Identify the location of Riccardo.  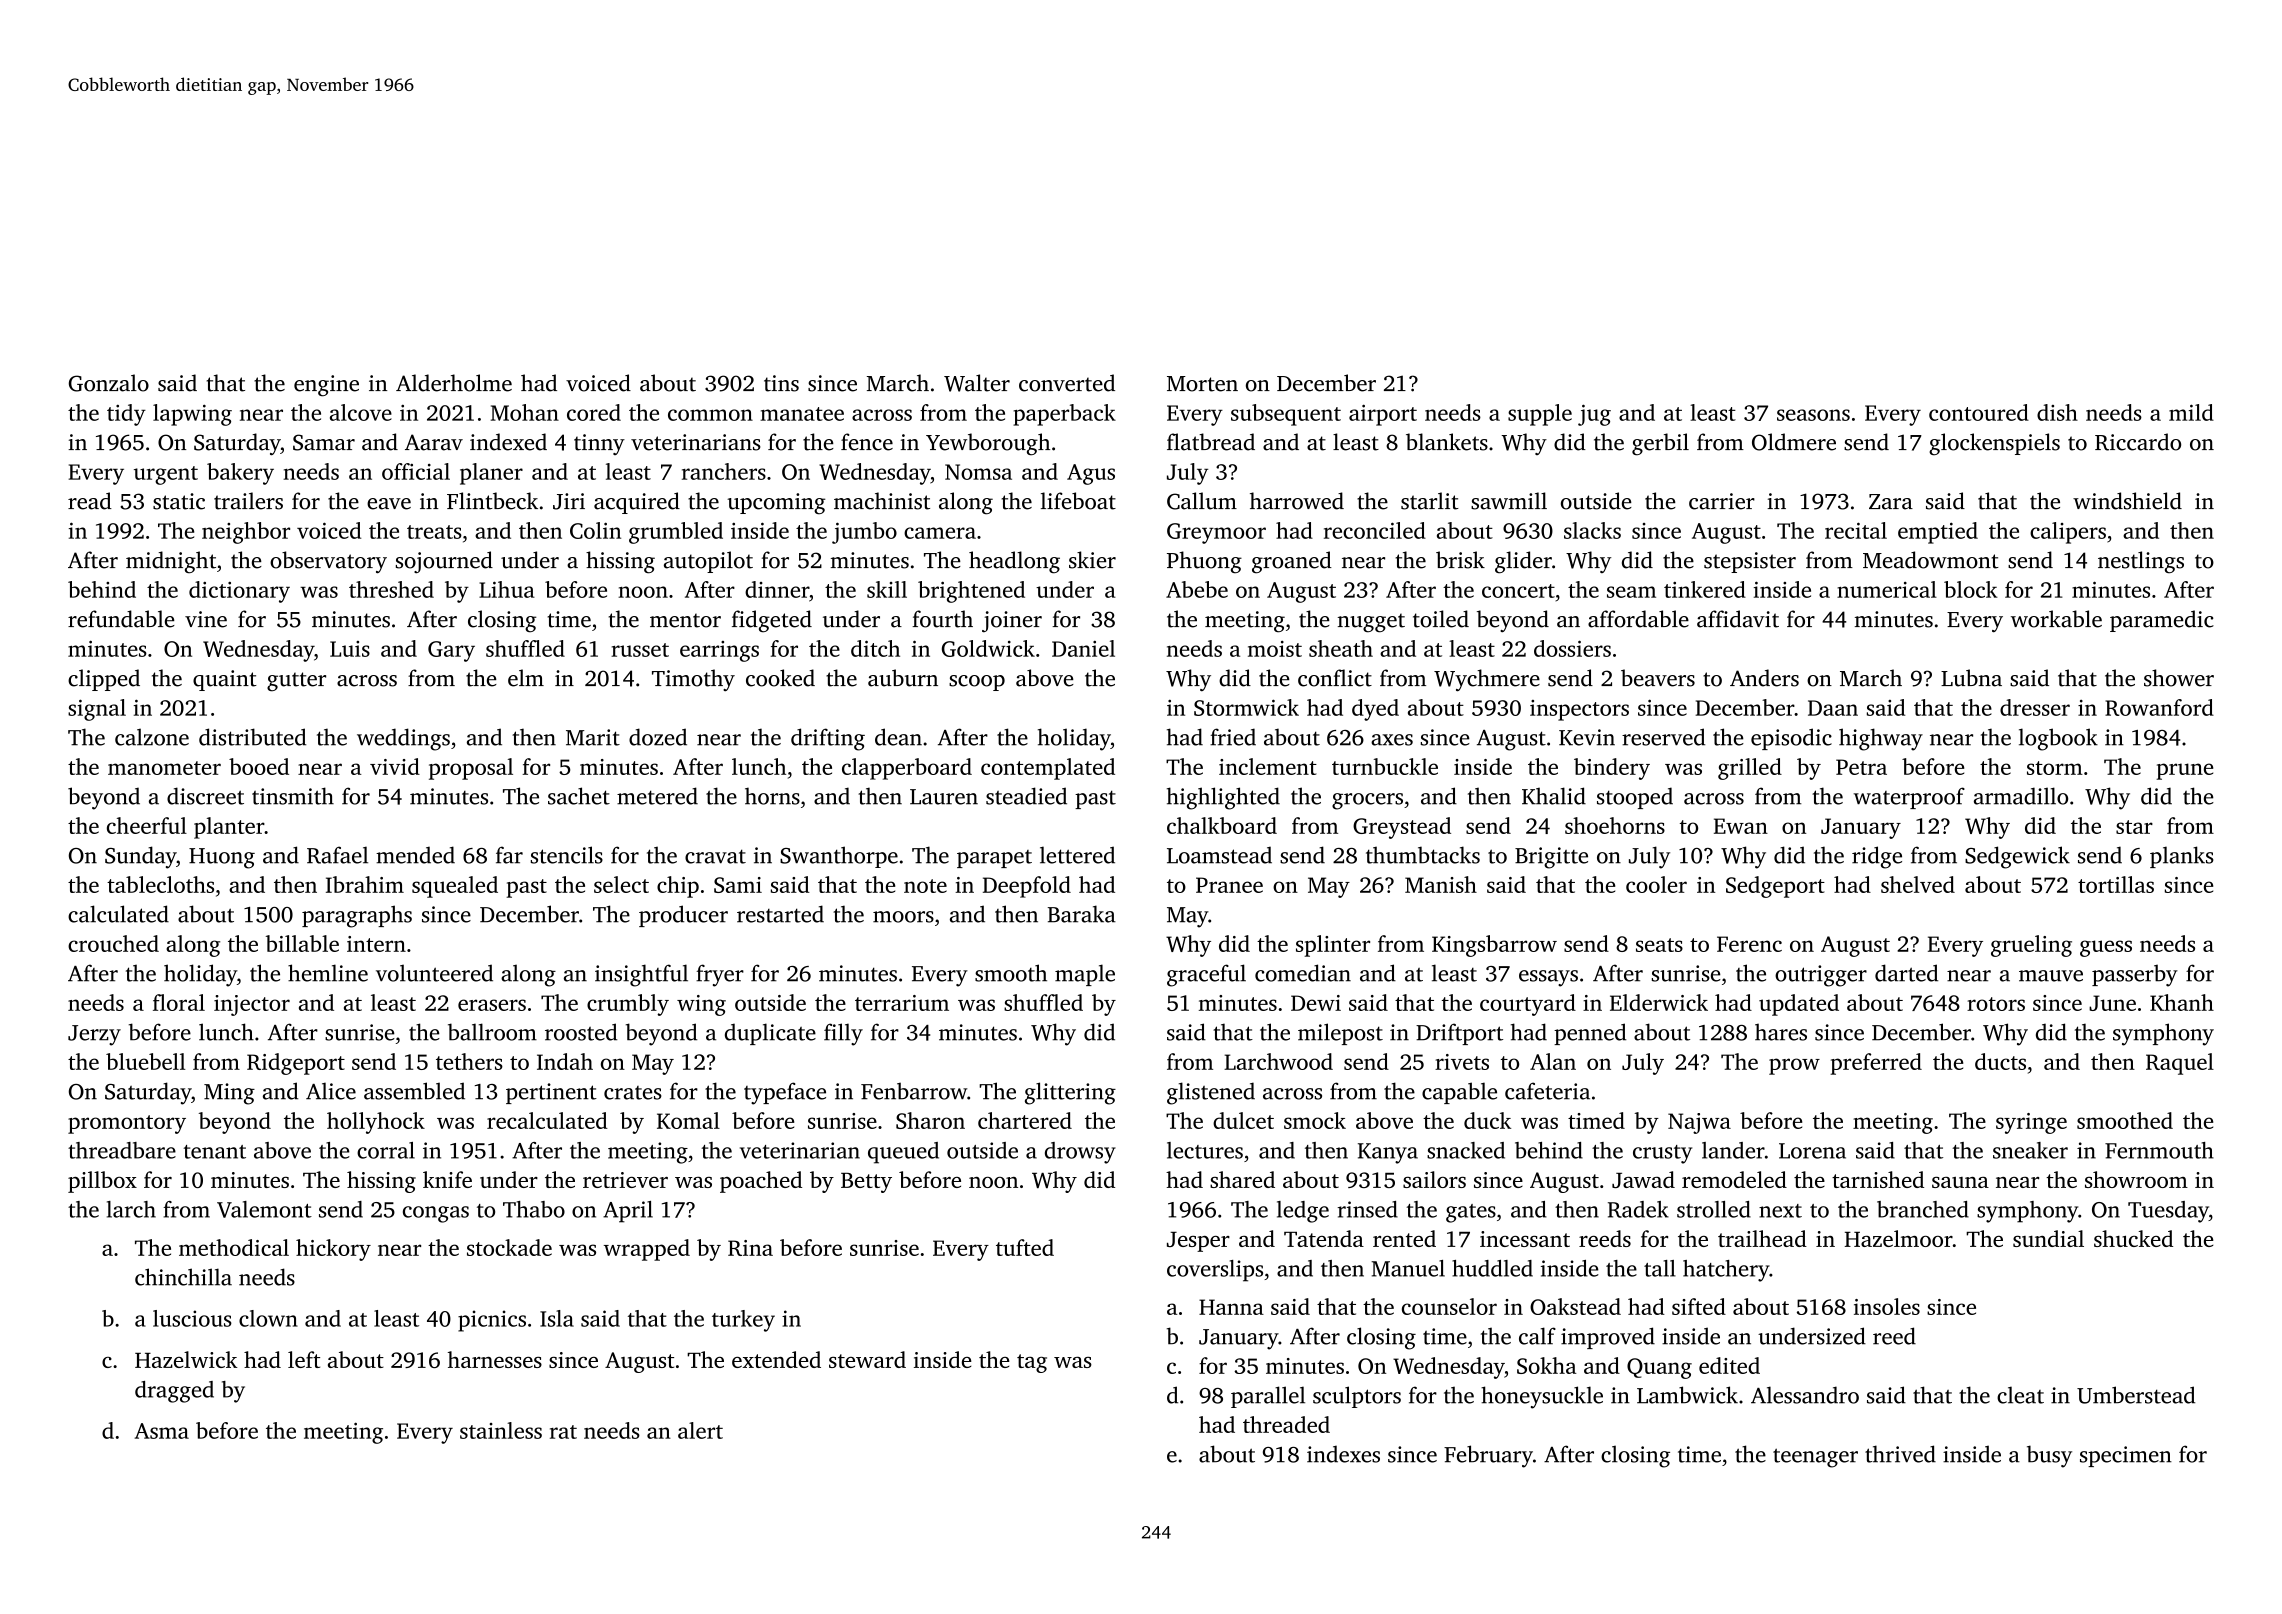
(2138, 442).
